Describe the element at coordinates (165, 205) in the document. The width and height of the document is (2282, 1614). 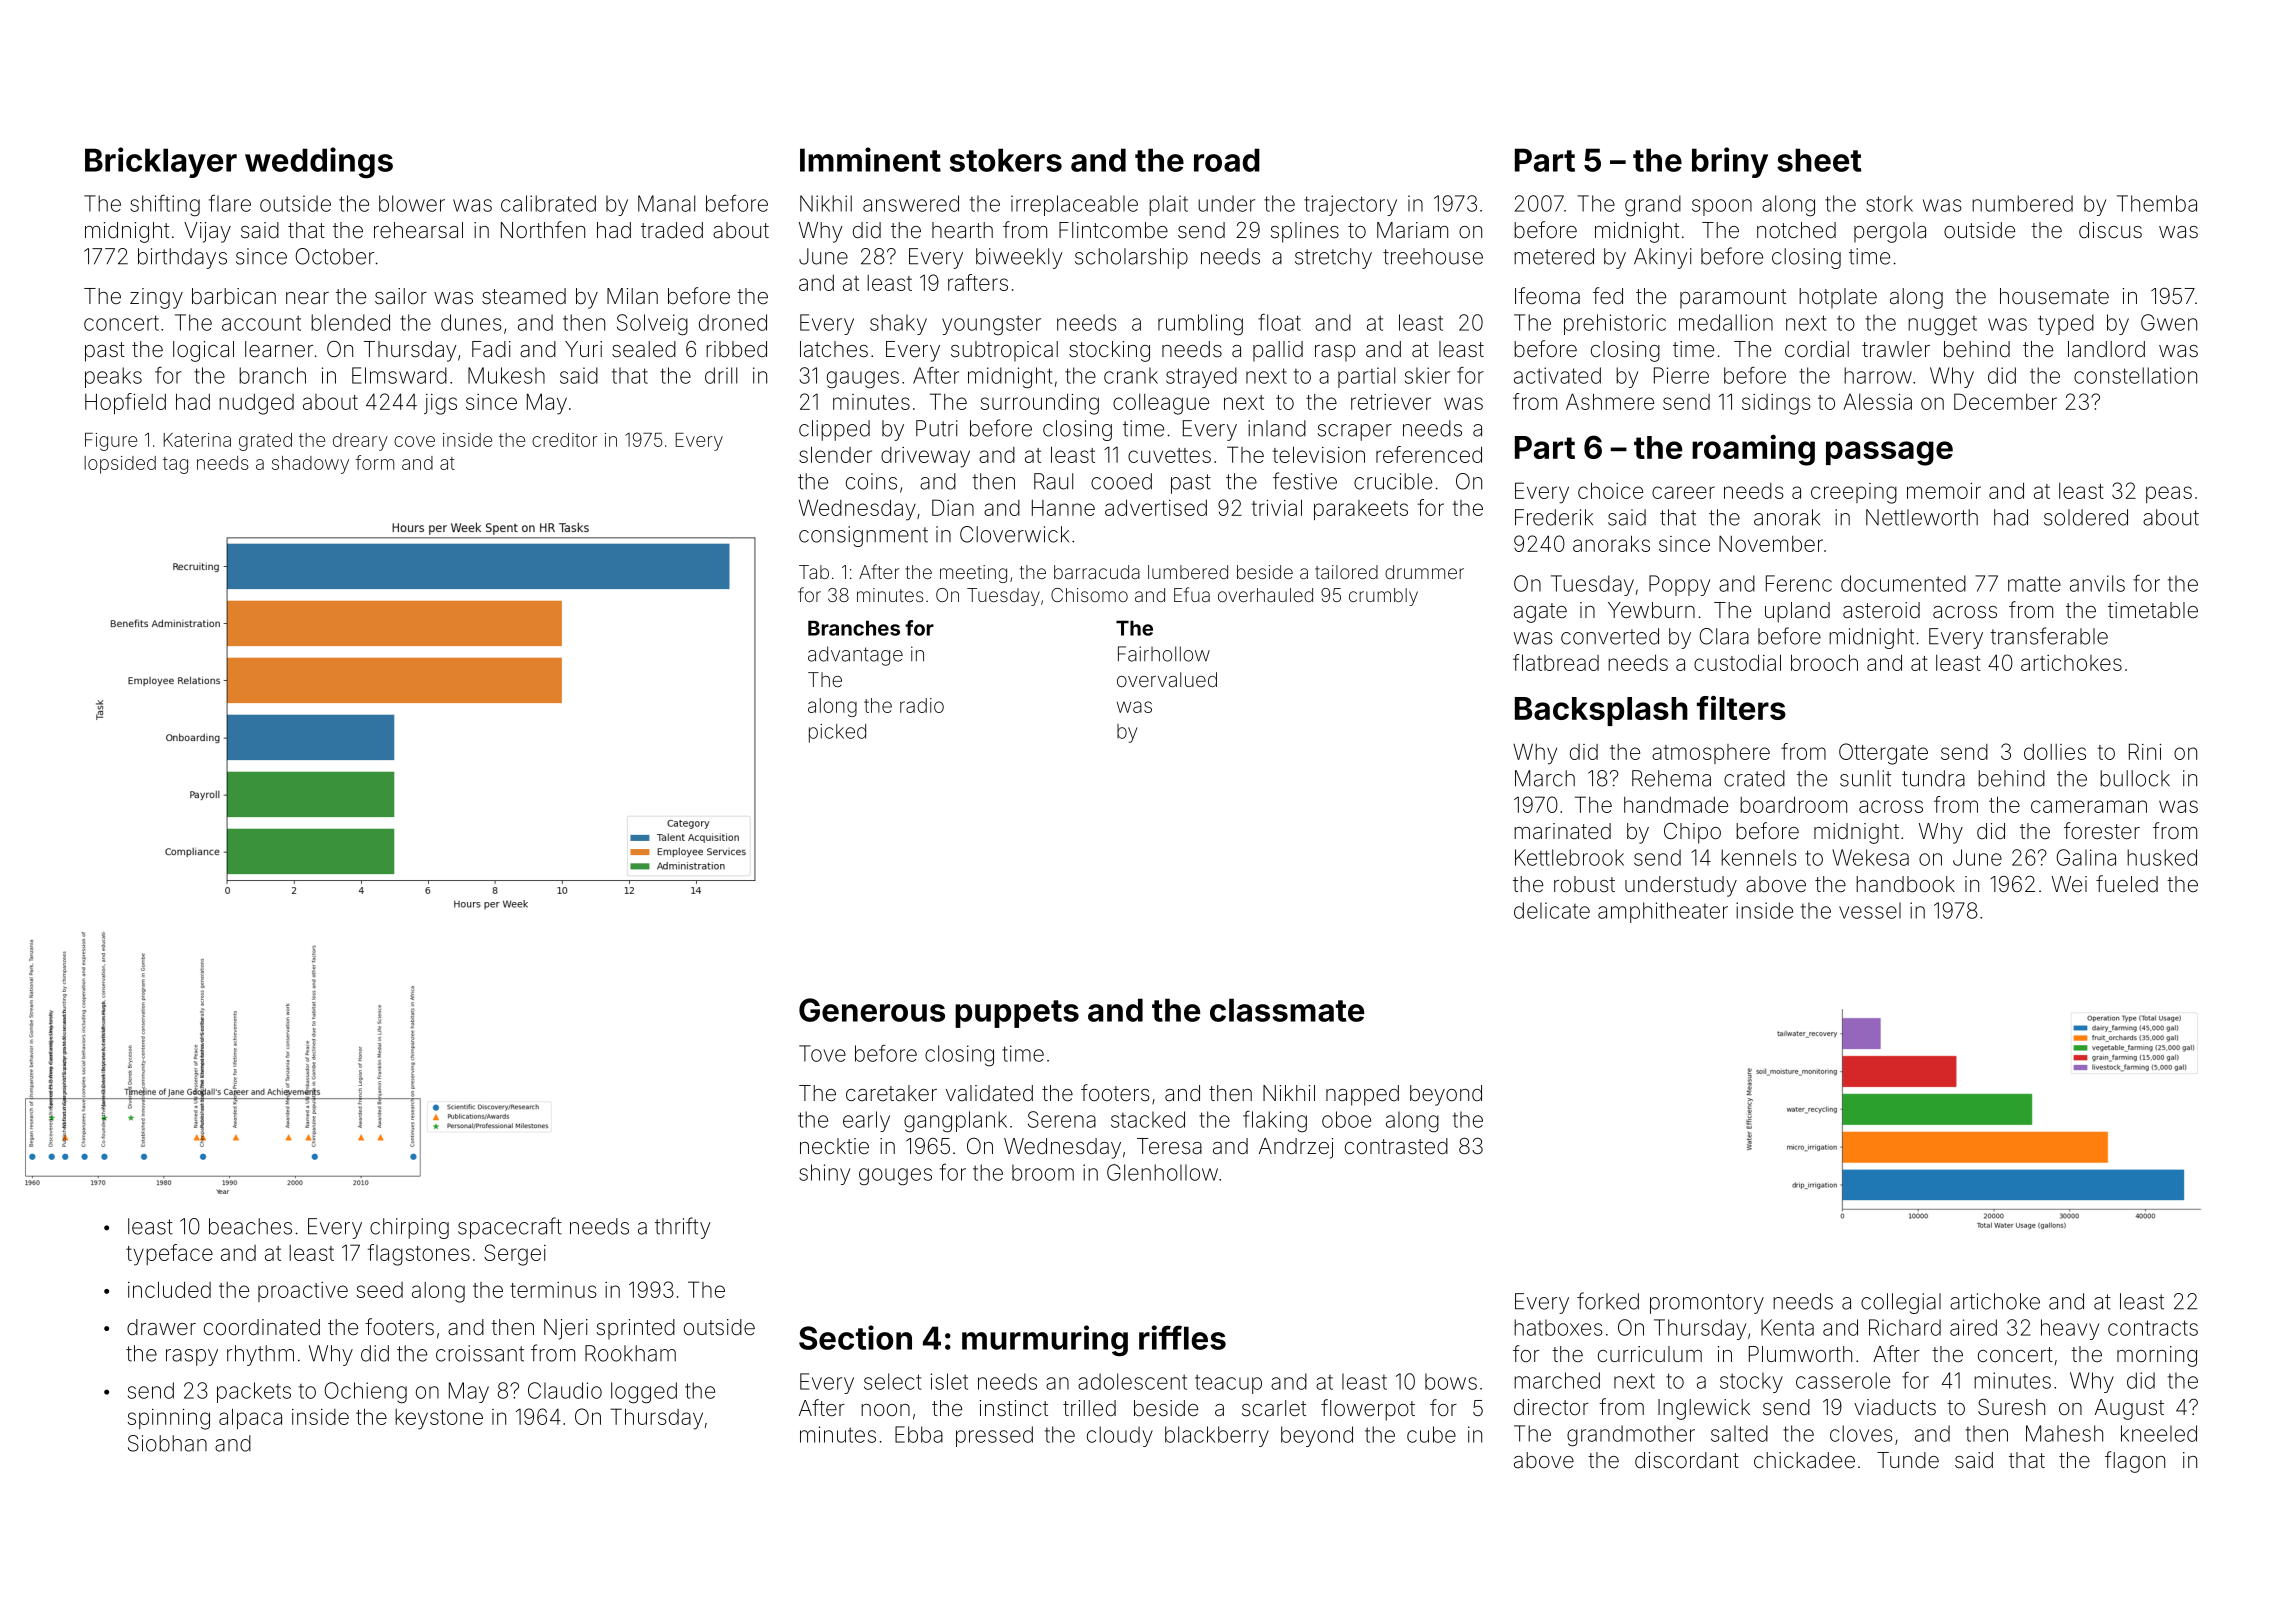
I see `shifting` at that location.
